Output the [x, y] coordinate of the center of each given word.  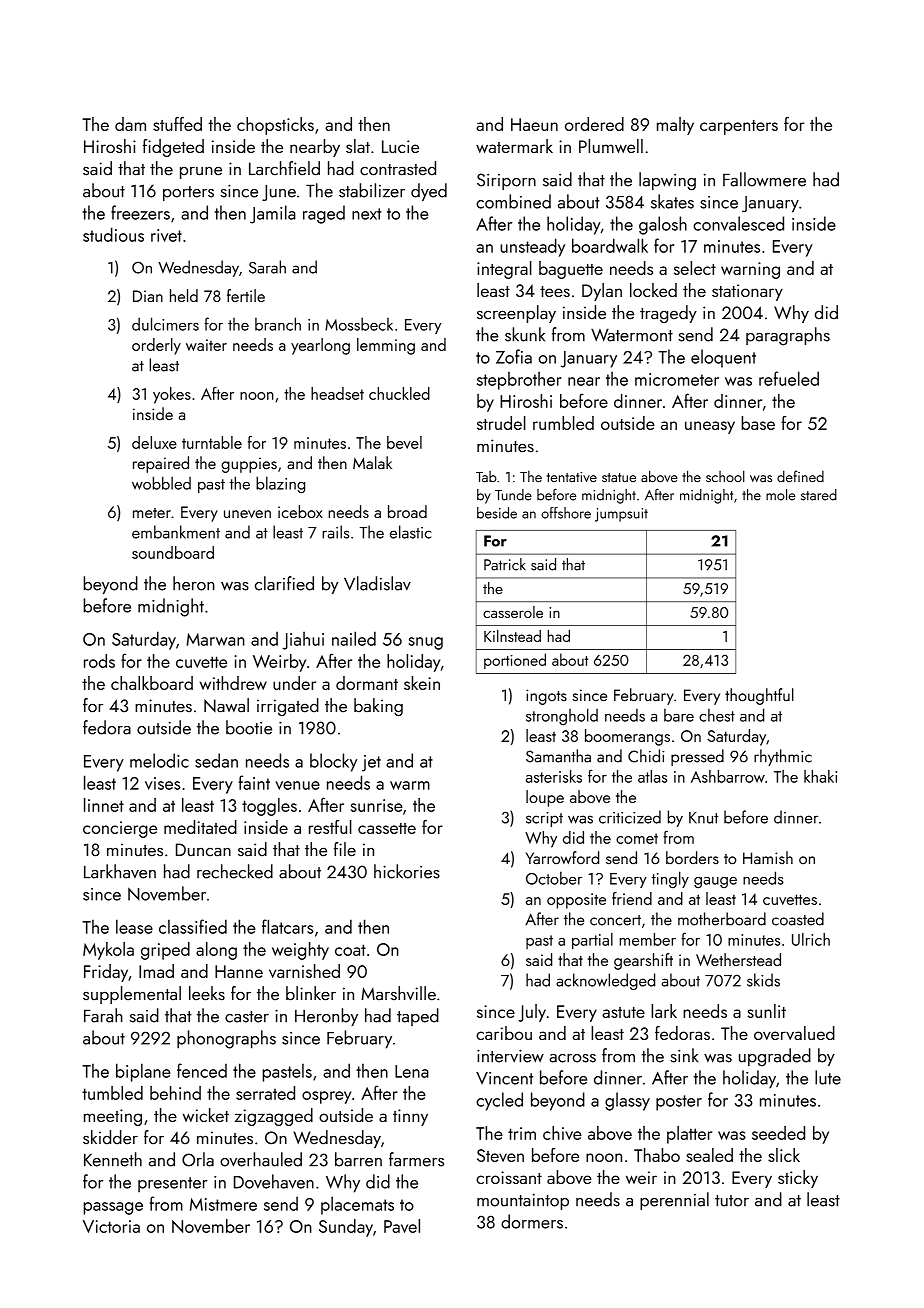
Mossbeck [359, 324]
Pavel [402, 1226]
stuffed [177, 124]
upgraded [775, 1057]
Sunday [346, 1228]
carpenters [739, 127]
